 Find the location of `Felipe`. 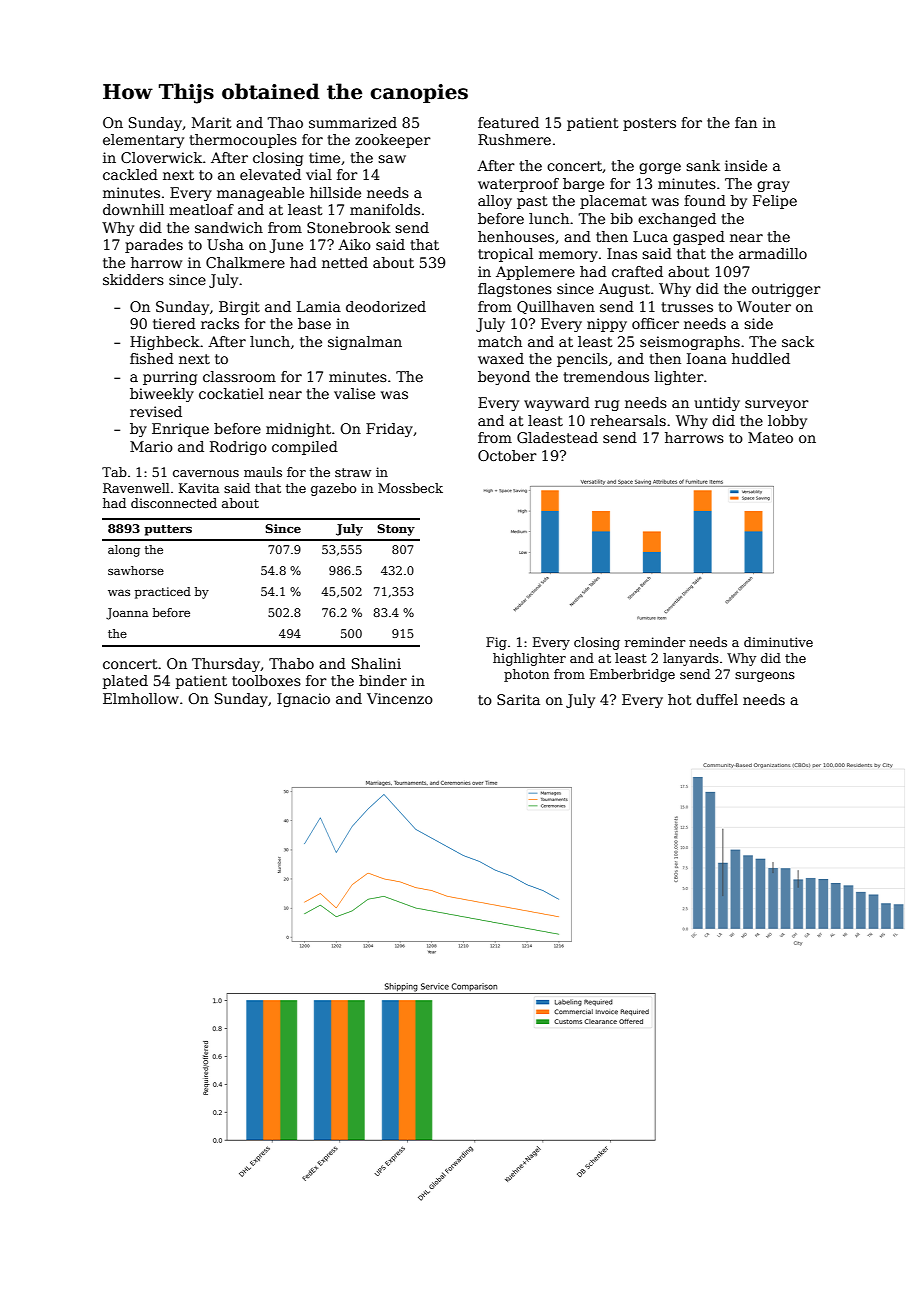

Felipe is located at coordinates (775, 202).
